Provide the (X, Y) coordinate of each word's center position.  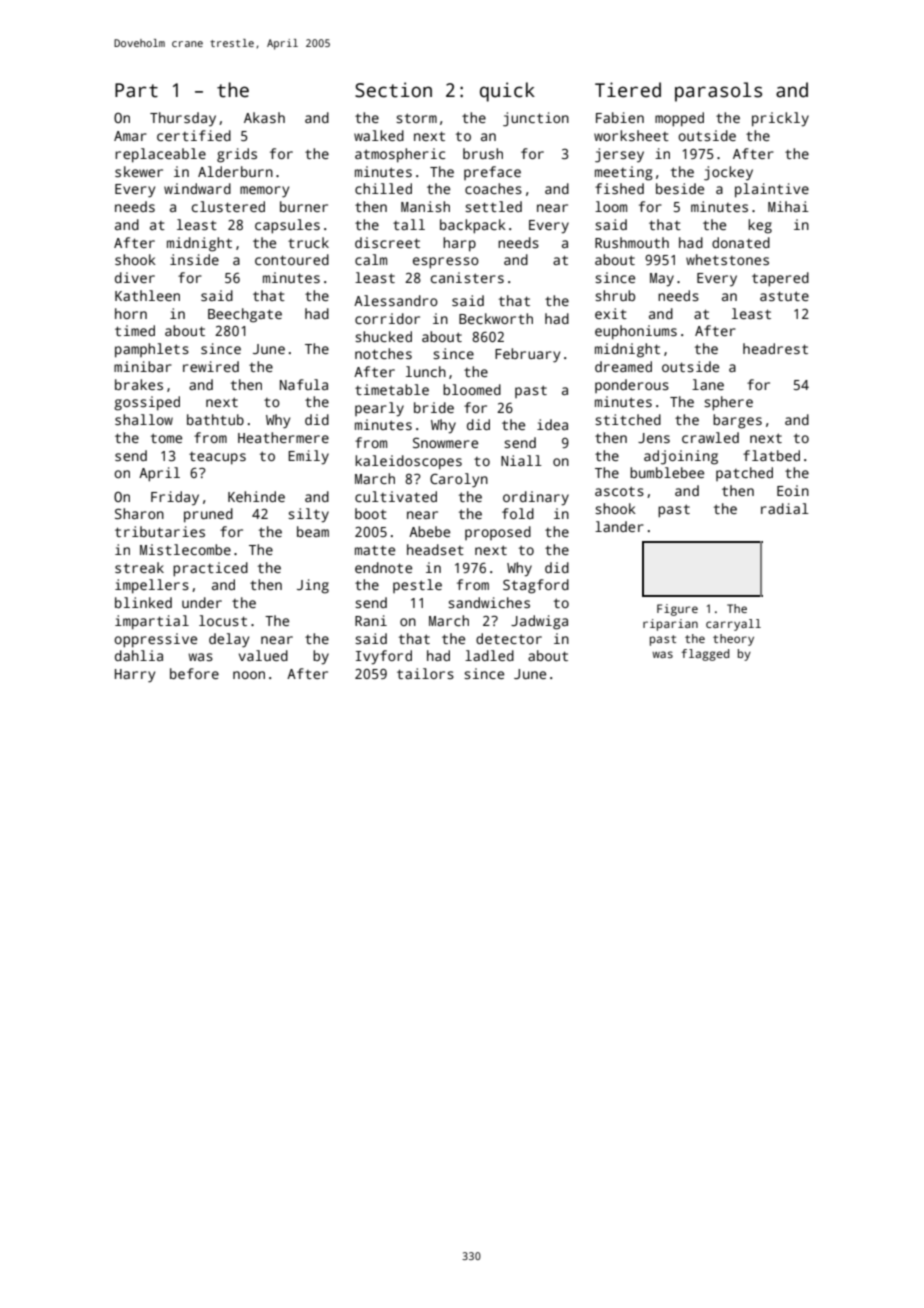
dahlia (139, 655)
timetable (392, 389)
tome (166, 438)
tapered (780, 279)
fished (619, 188)
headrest (775, 348)
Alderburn (235, 171)
